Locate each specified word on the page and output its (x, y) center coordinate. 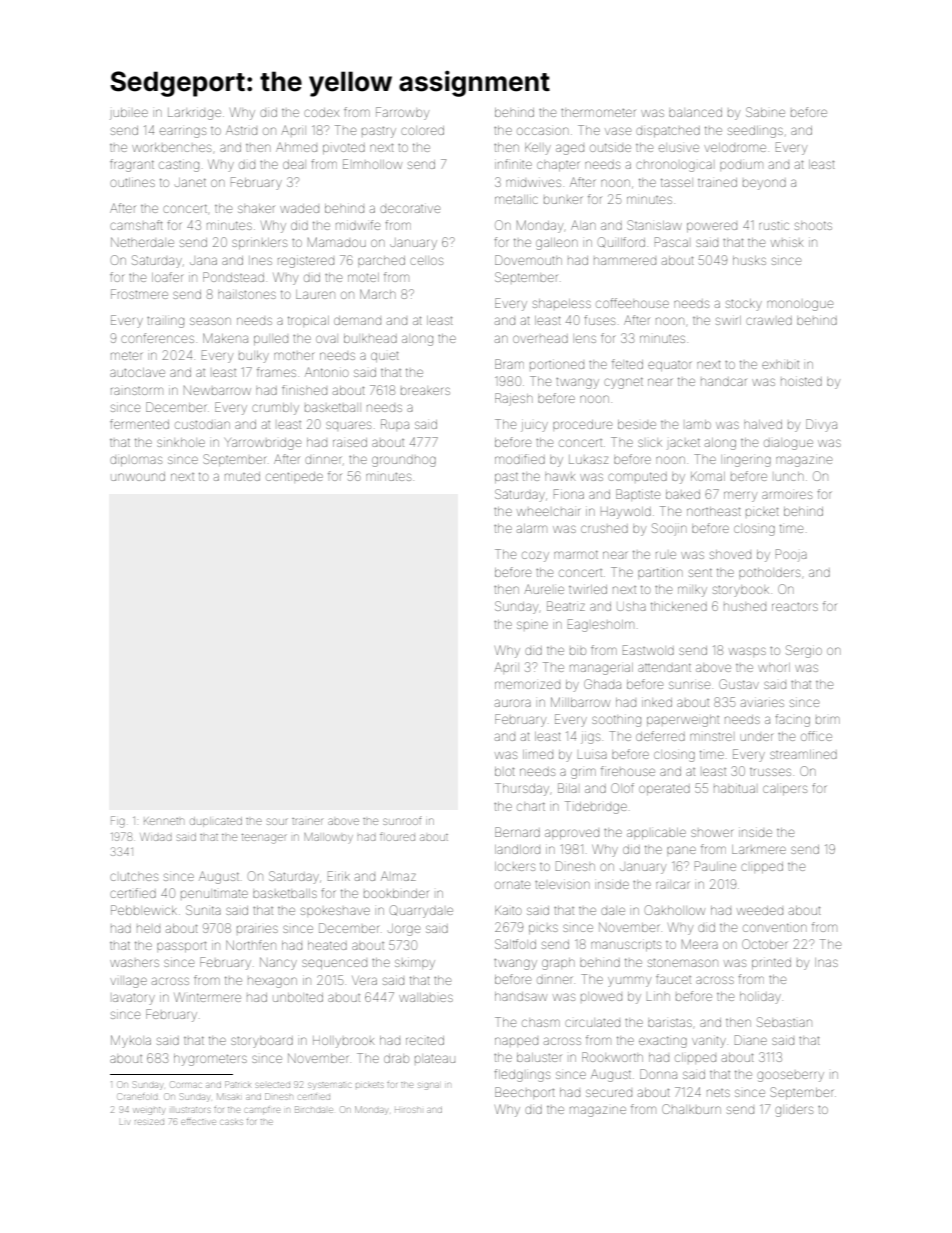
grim (583, 773)
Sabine (765, 112)
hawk (560, 477)
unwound (138, 476)
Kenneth (164, 821)
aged (570, 149)
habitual (734, 789)
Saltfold (515, 944)
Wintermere (207, 997)
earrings (183, 132)
